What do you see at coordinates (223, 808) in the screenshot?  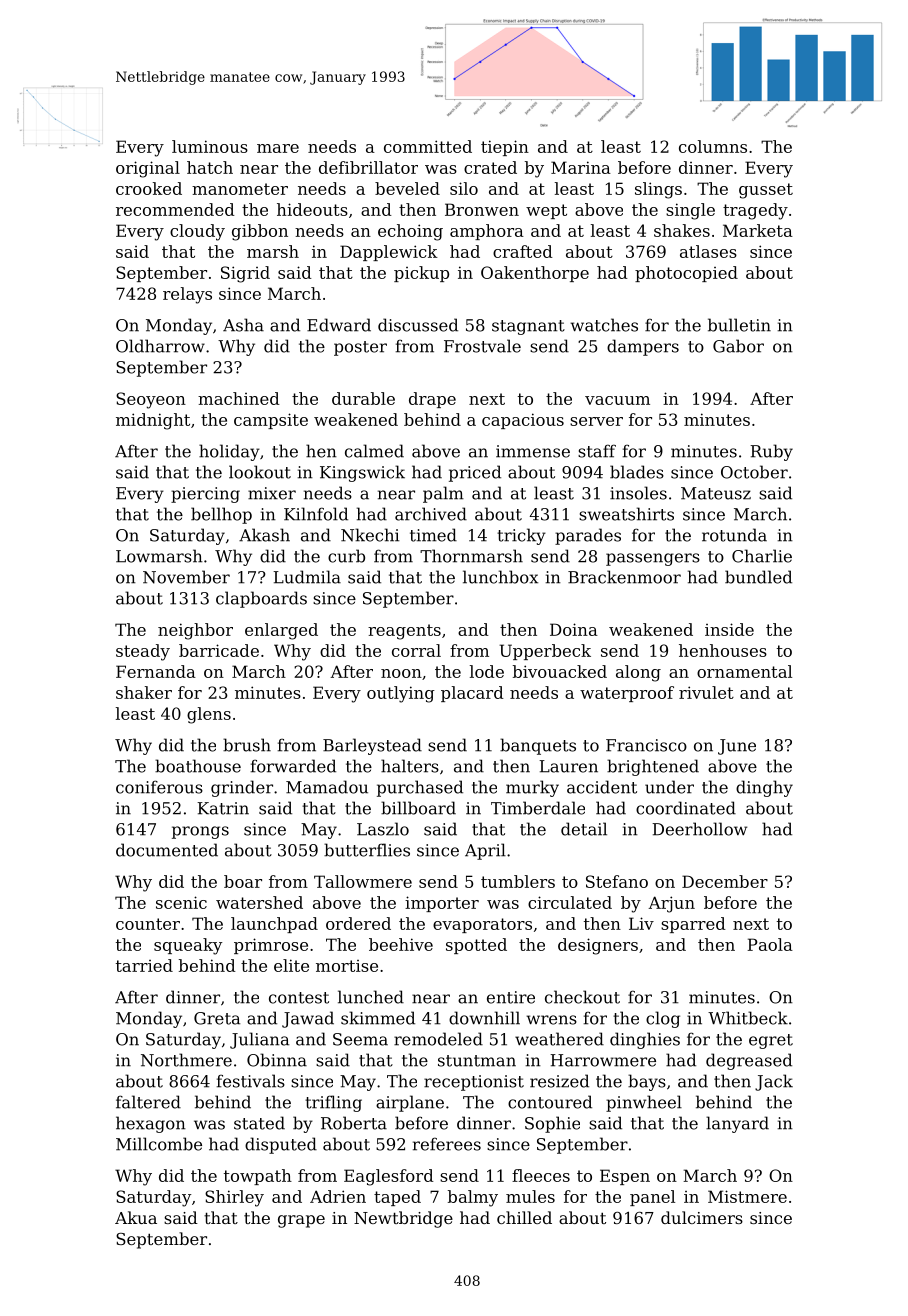 I see `Katrin` at bounding box center [223, 808].
